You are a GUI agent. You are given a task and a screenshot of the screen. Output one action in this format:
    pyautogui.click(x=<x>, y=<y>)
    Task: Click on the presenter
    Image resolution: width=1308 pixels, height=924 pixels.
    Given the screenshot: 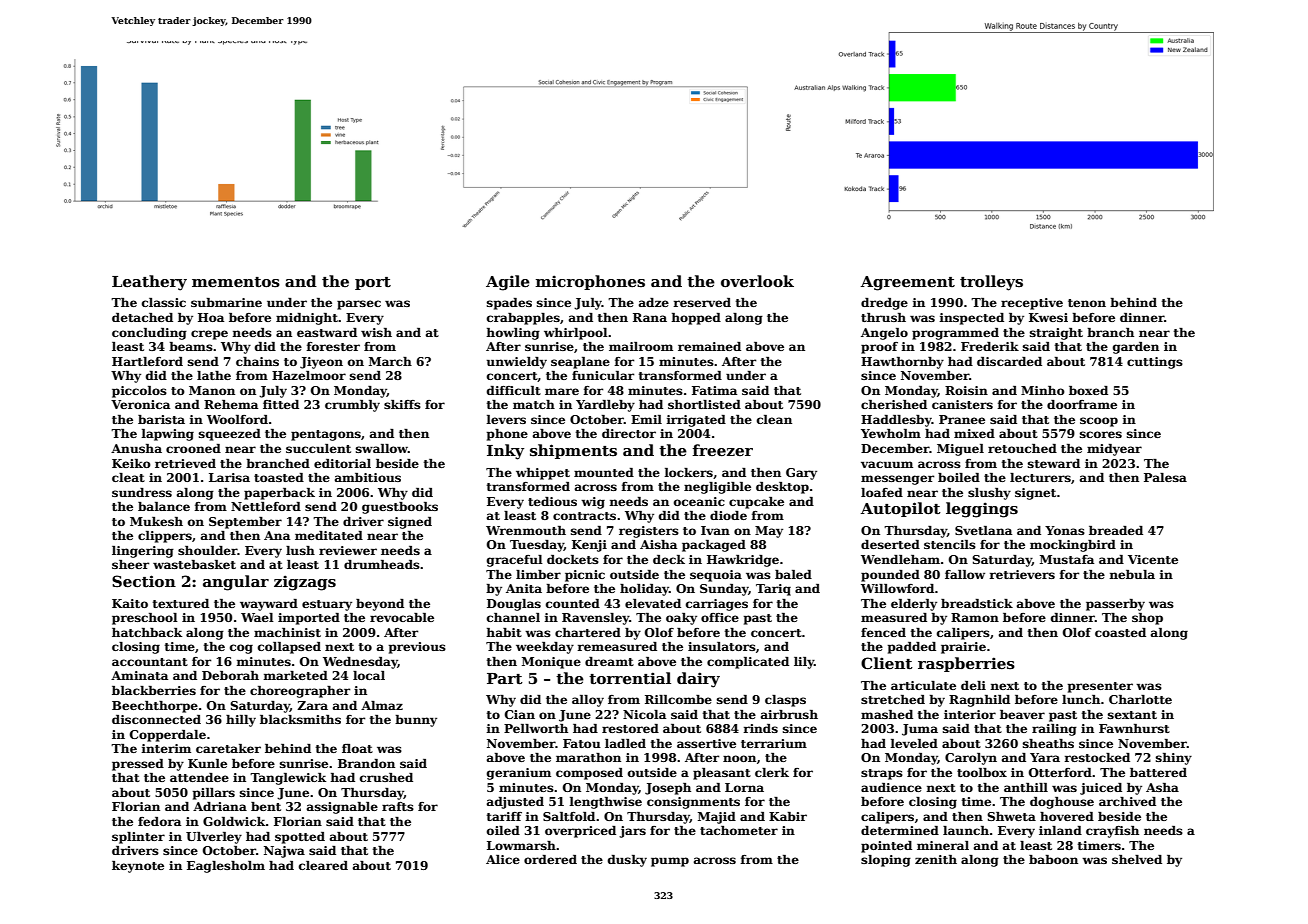 What is the action you would take?
    pyautogui.click(x=1100, y=687)
